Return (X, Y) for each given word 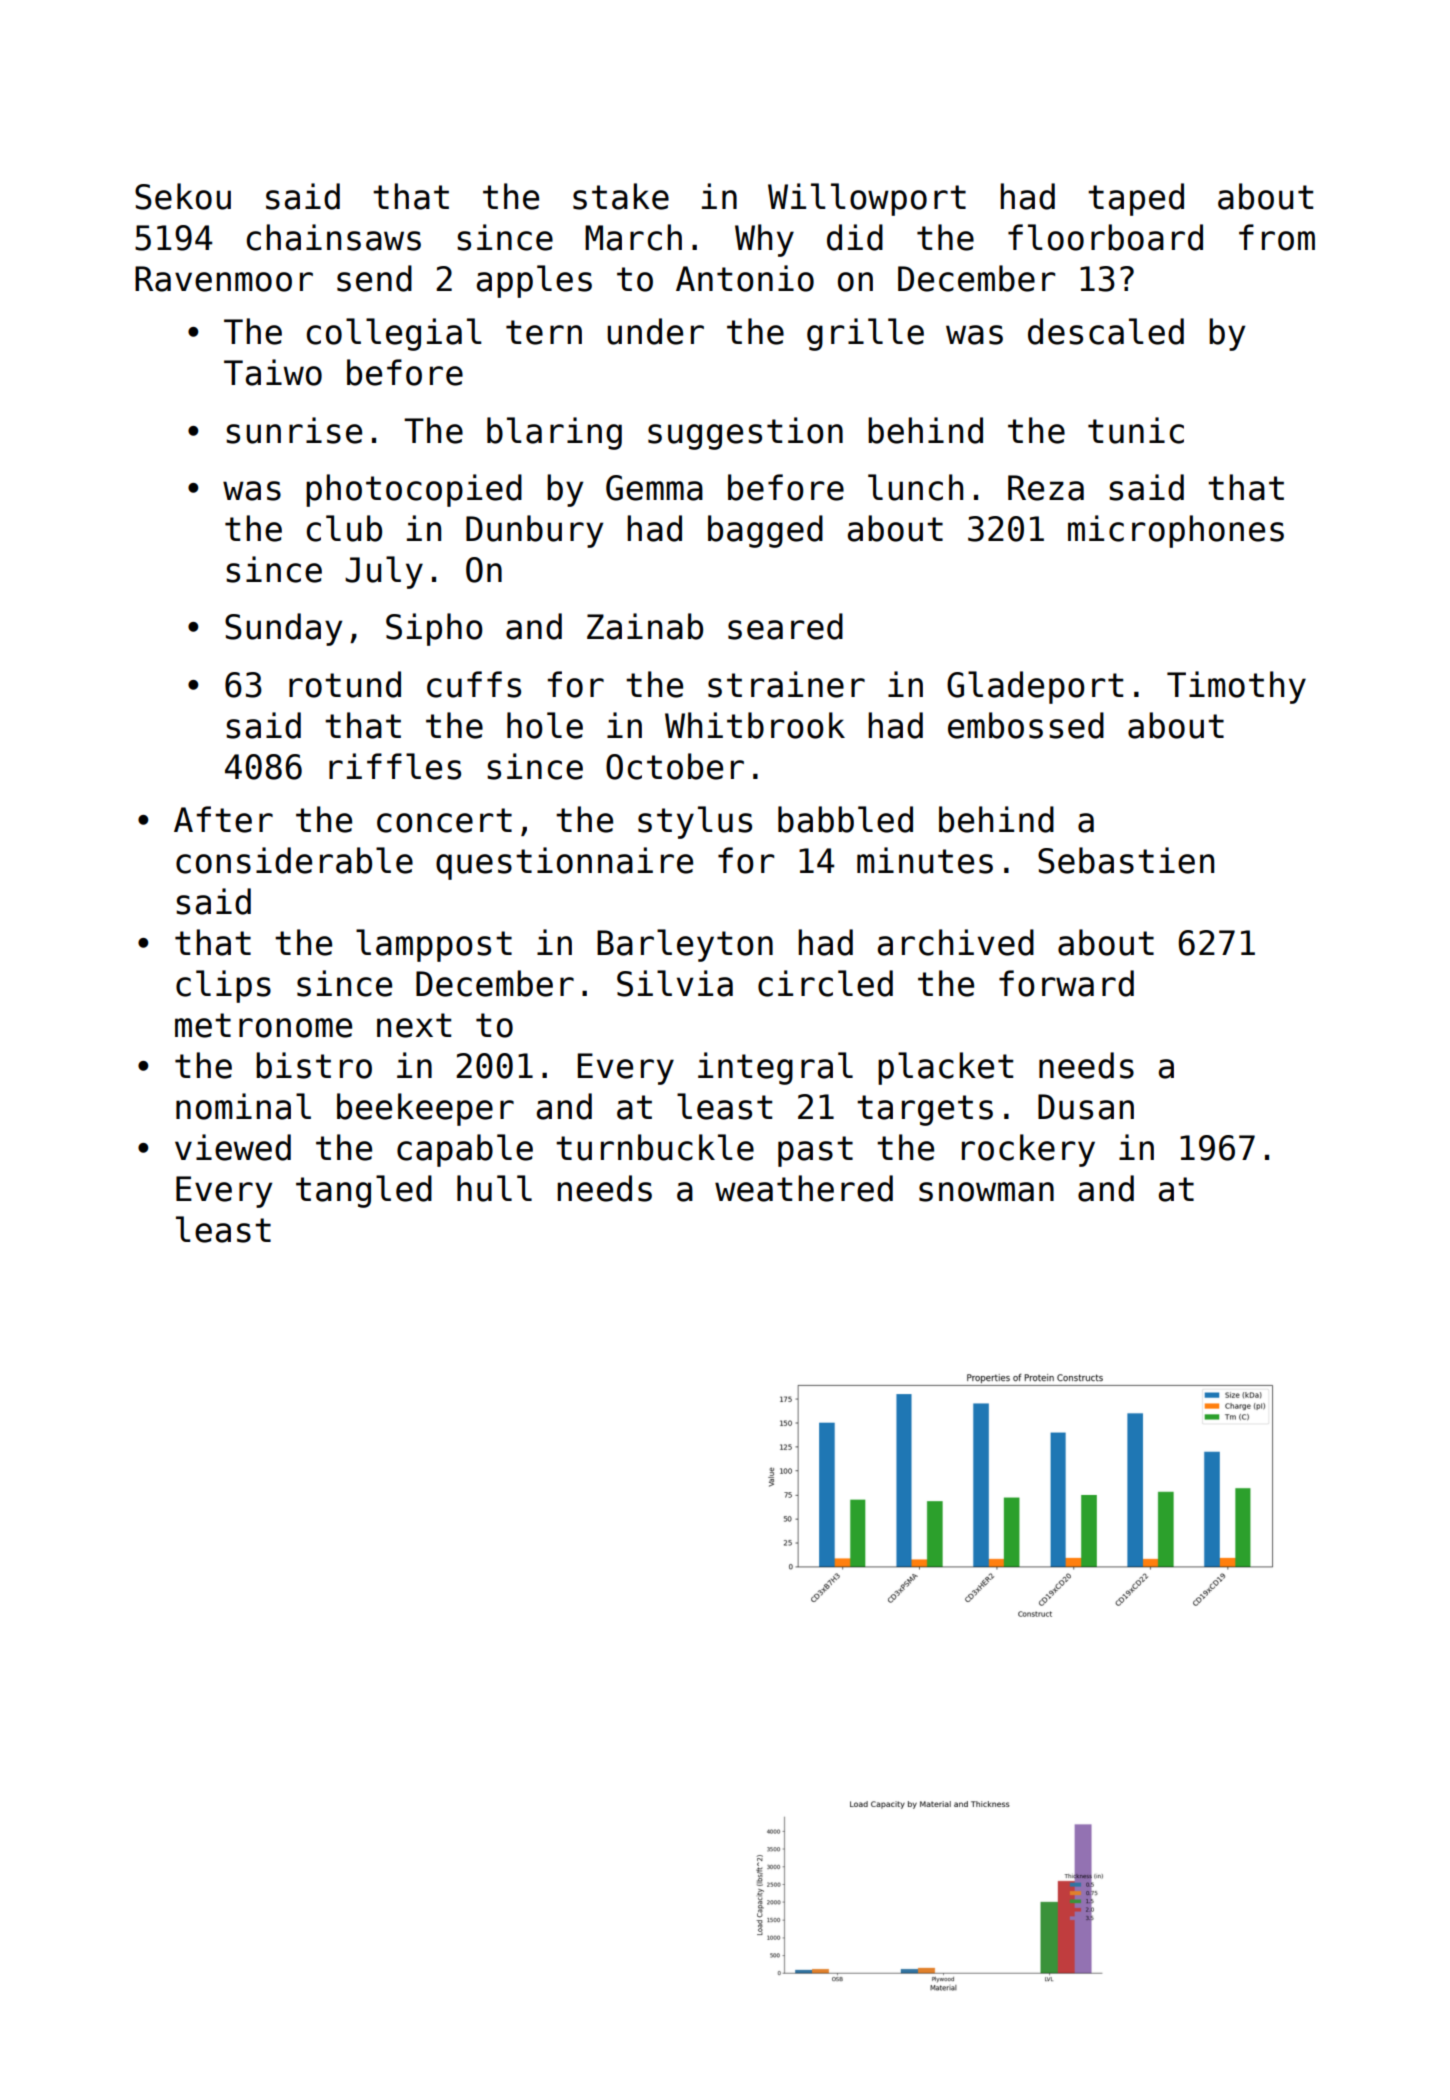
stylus (695, 822)
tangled (364, 1191)
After (223, 819)
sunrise (294, 430)
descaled (1106, 331)
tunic (1136, 430)
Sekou (183, 196)
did (855, 237)
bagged (765, 531)
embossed (1026, 725)
